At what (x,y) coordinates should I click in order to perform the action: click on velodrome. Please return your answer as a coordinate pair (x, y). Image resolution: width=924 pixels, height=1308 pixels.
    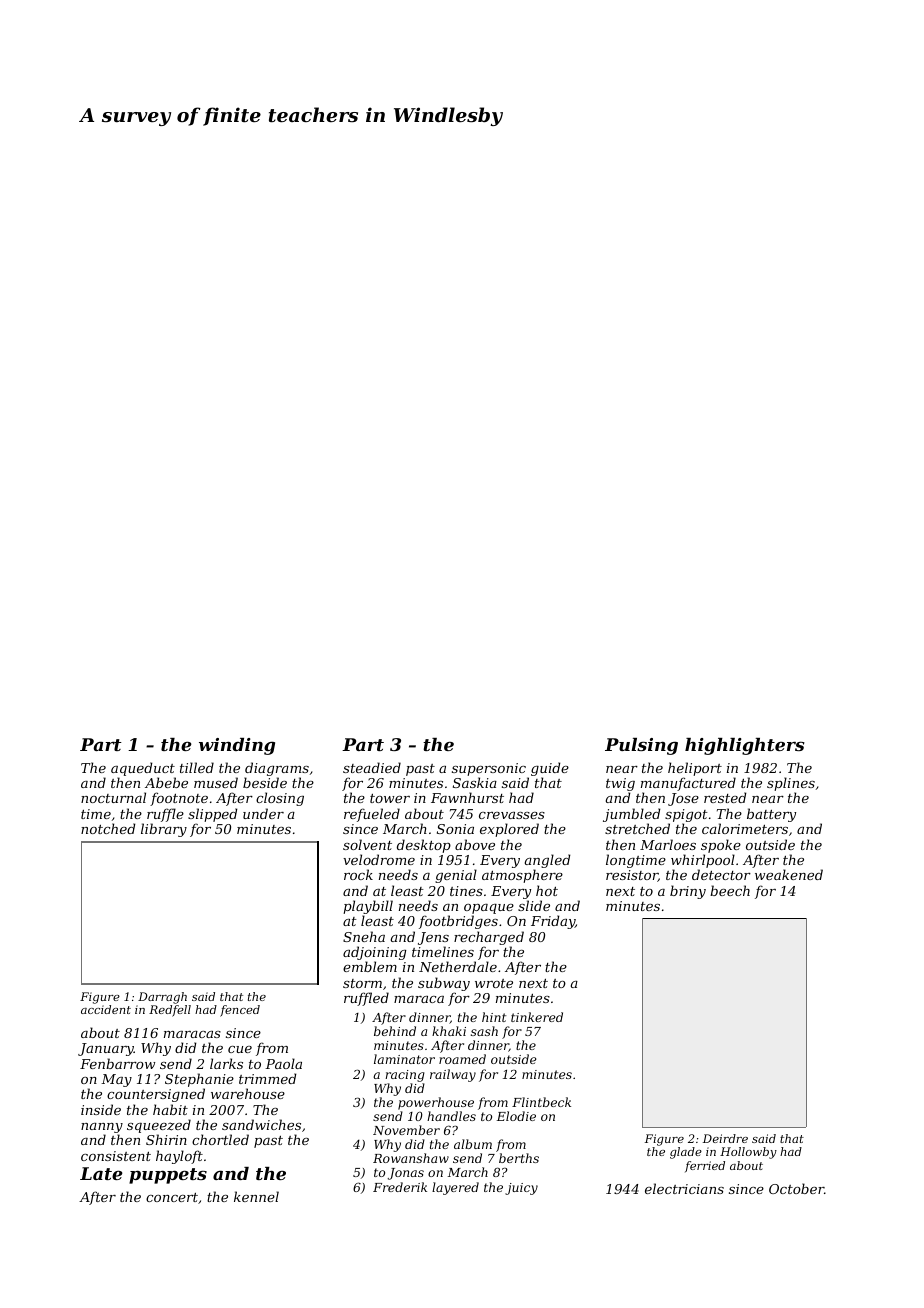
    Looking at the image, I should click on (379, 859).
